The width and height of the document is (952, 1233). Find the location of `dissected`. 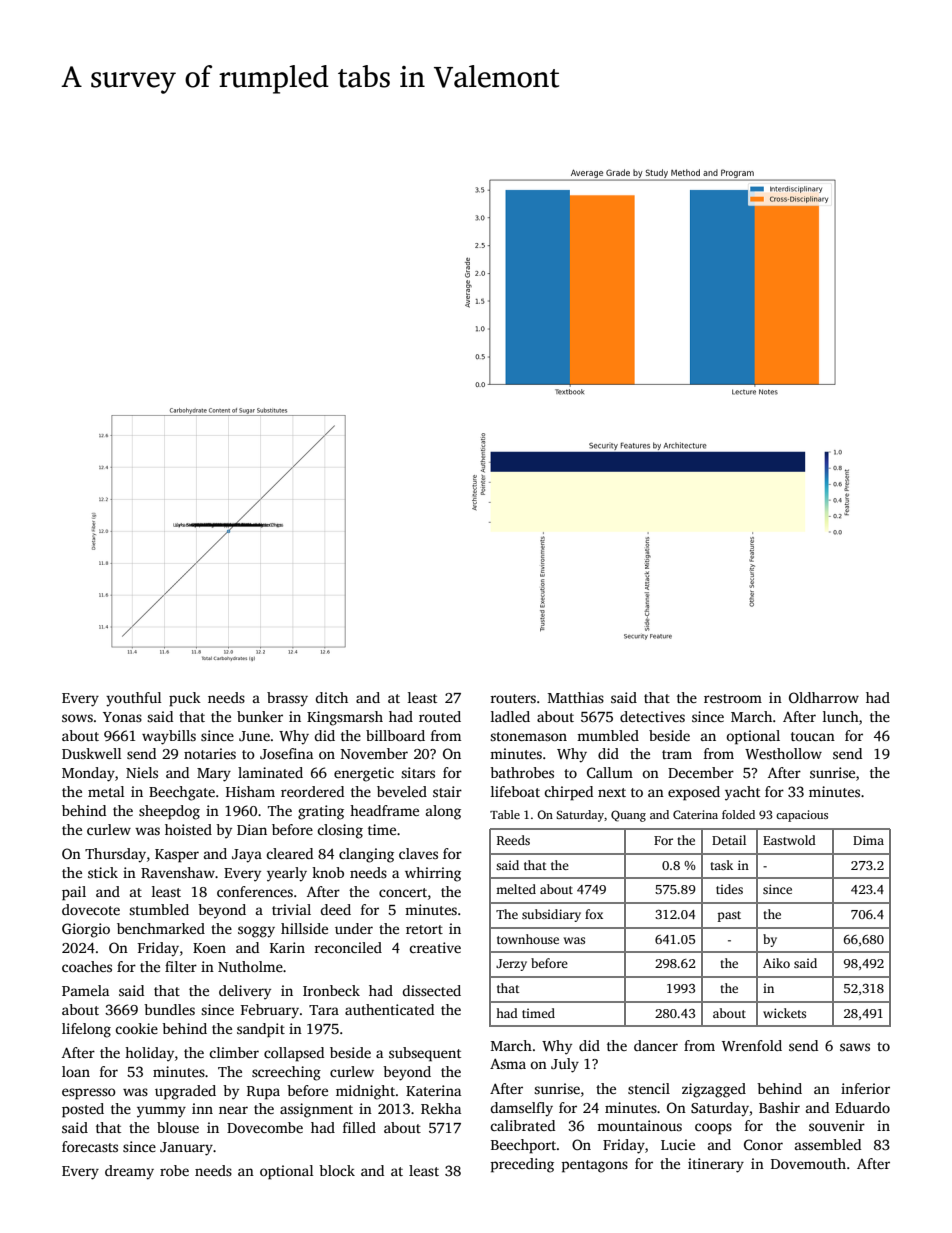

dissected is located at coordinates (431, 990).
